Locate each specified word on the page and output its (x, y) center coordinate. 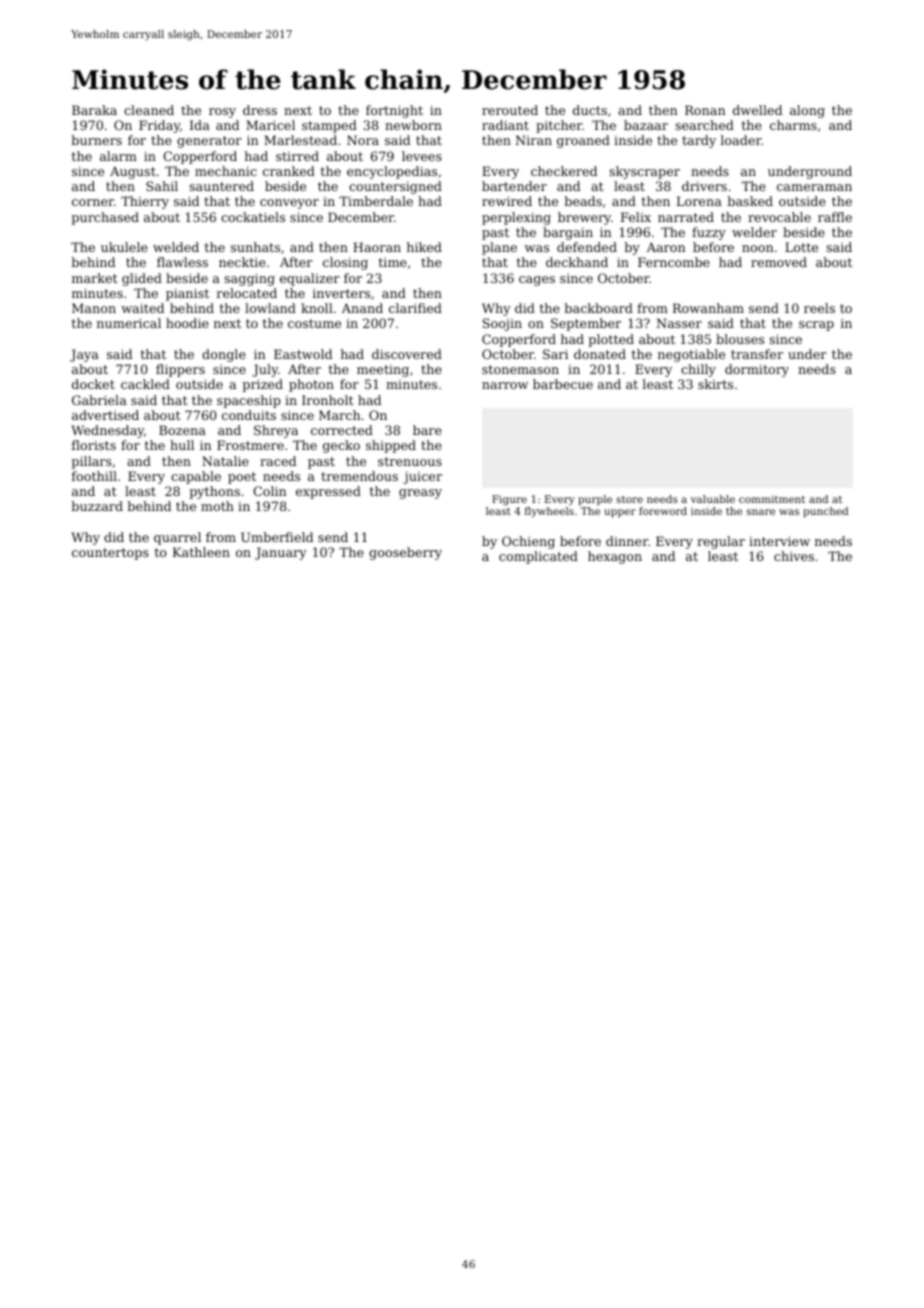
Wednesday (108, 431)
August (133, 172)
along (807, 111)
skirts (715, 384)
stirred (297, 156)
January (281, 553)
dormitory (757, 370)
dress (260, 110)
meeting (383, 371)
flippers (180, 370)
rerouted (510, 110)
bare (427, 430)
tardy (699, 141)
